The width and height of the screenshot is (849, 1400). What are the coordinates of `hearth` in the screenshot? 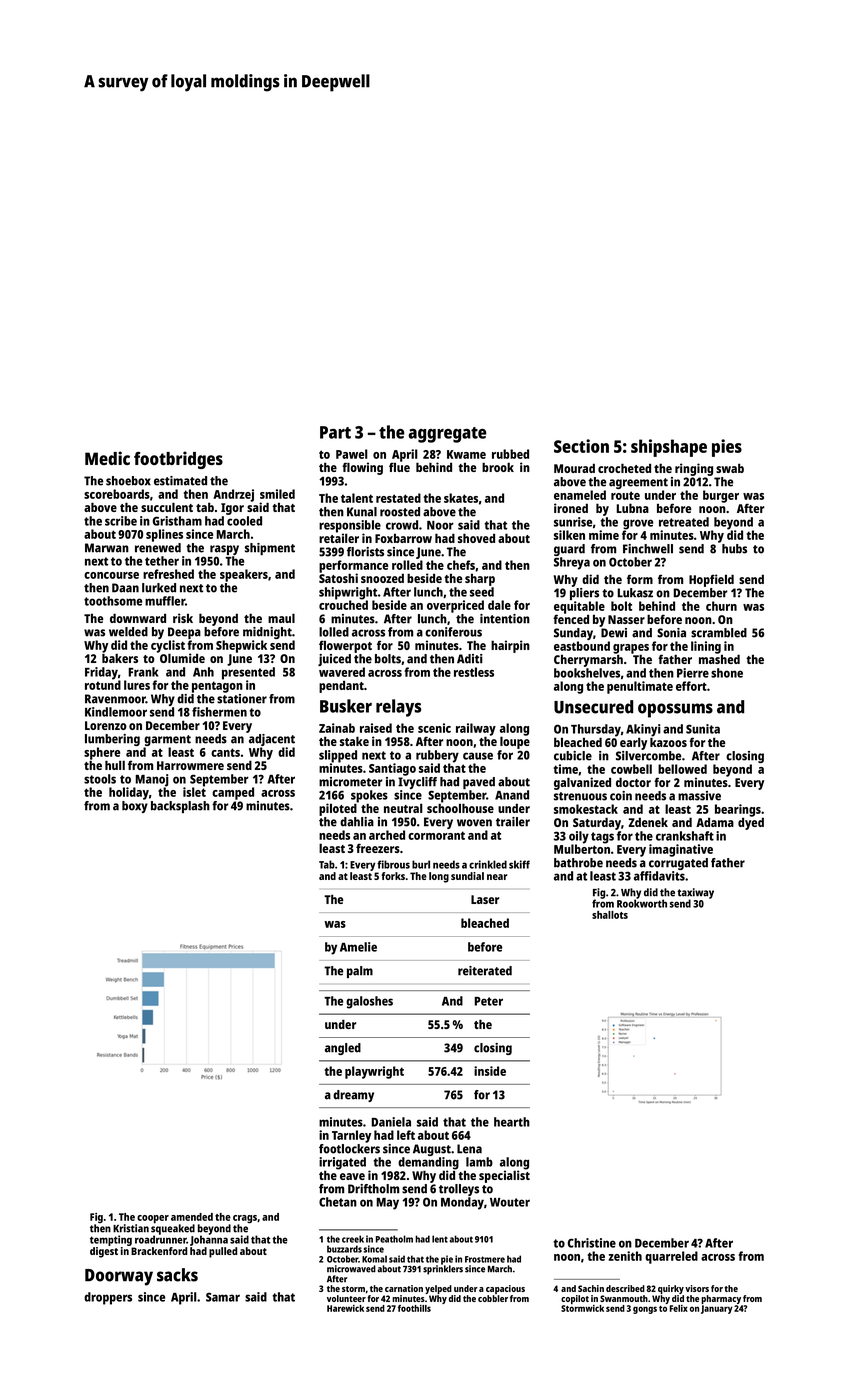 It's located at (512, 1122).
